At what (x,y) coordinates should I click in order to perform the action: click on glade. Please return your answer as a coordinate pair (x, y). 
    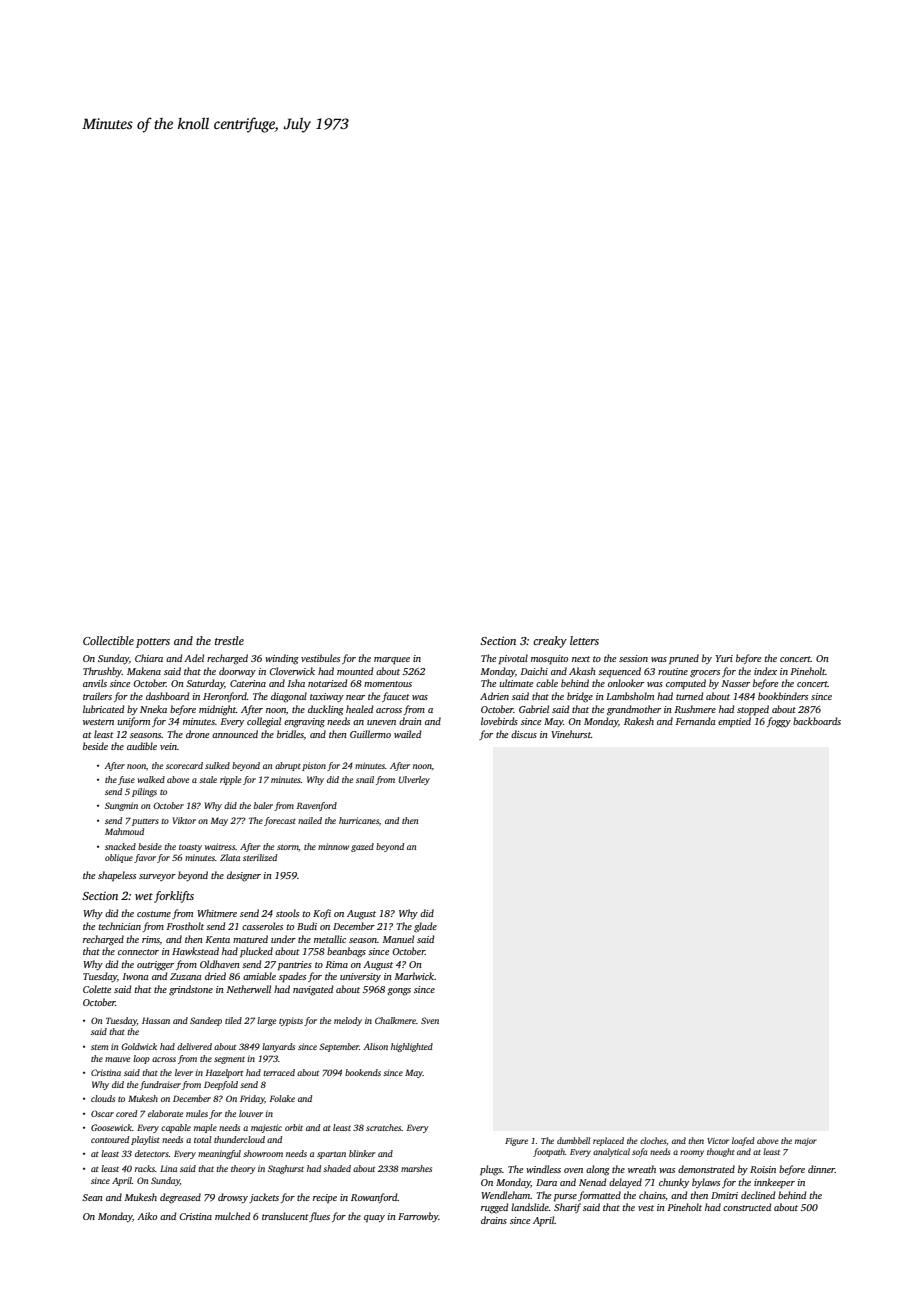
    Looking at the image, I should click on (425, 927).
